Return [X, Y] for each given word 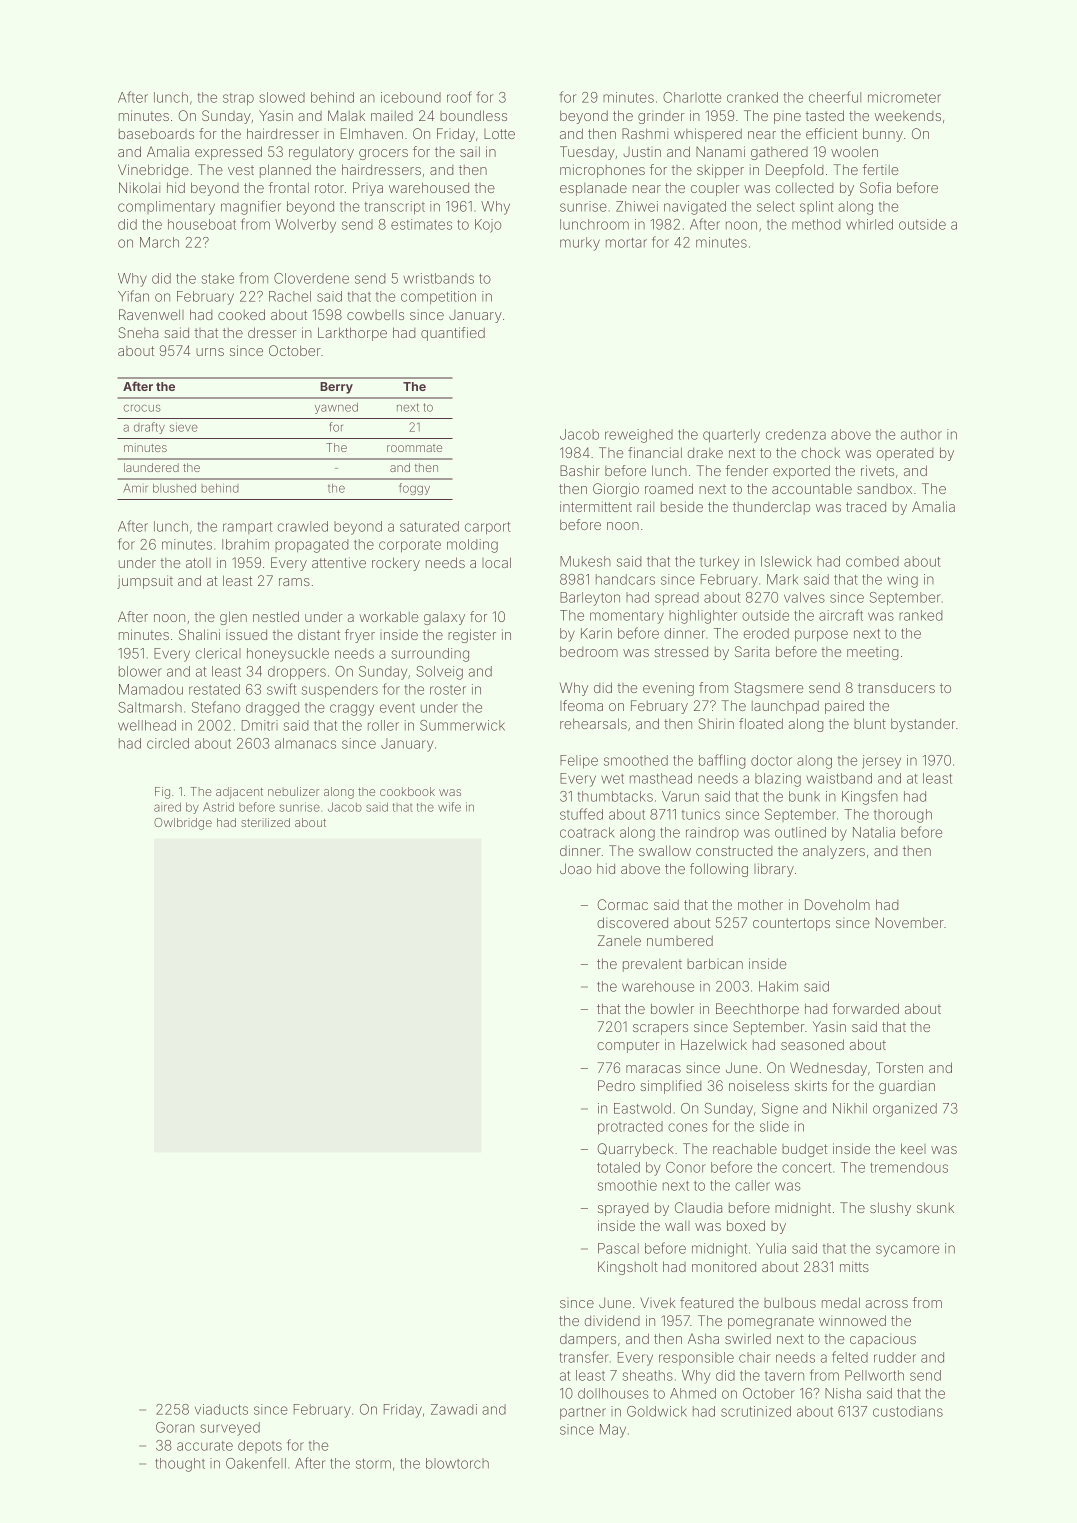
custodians [908, 1411]
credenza [796, 434]
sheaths [648, 1375]
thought [180, 1465]
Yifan [133, 296]
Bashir [580, 470]
